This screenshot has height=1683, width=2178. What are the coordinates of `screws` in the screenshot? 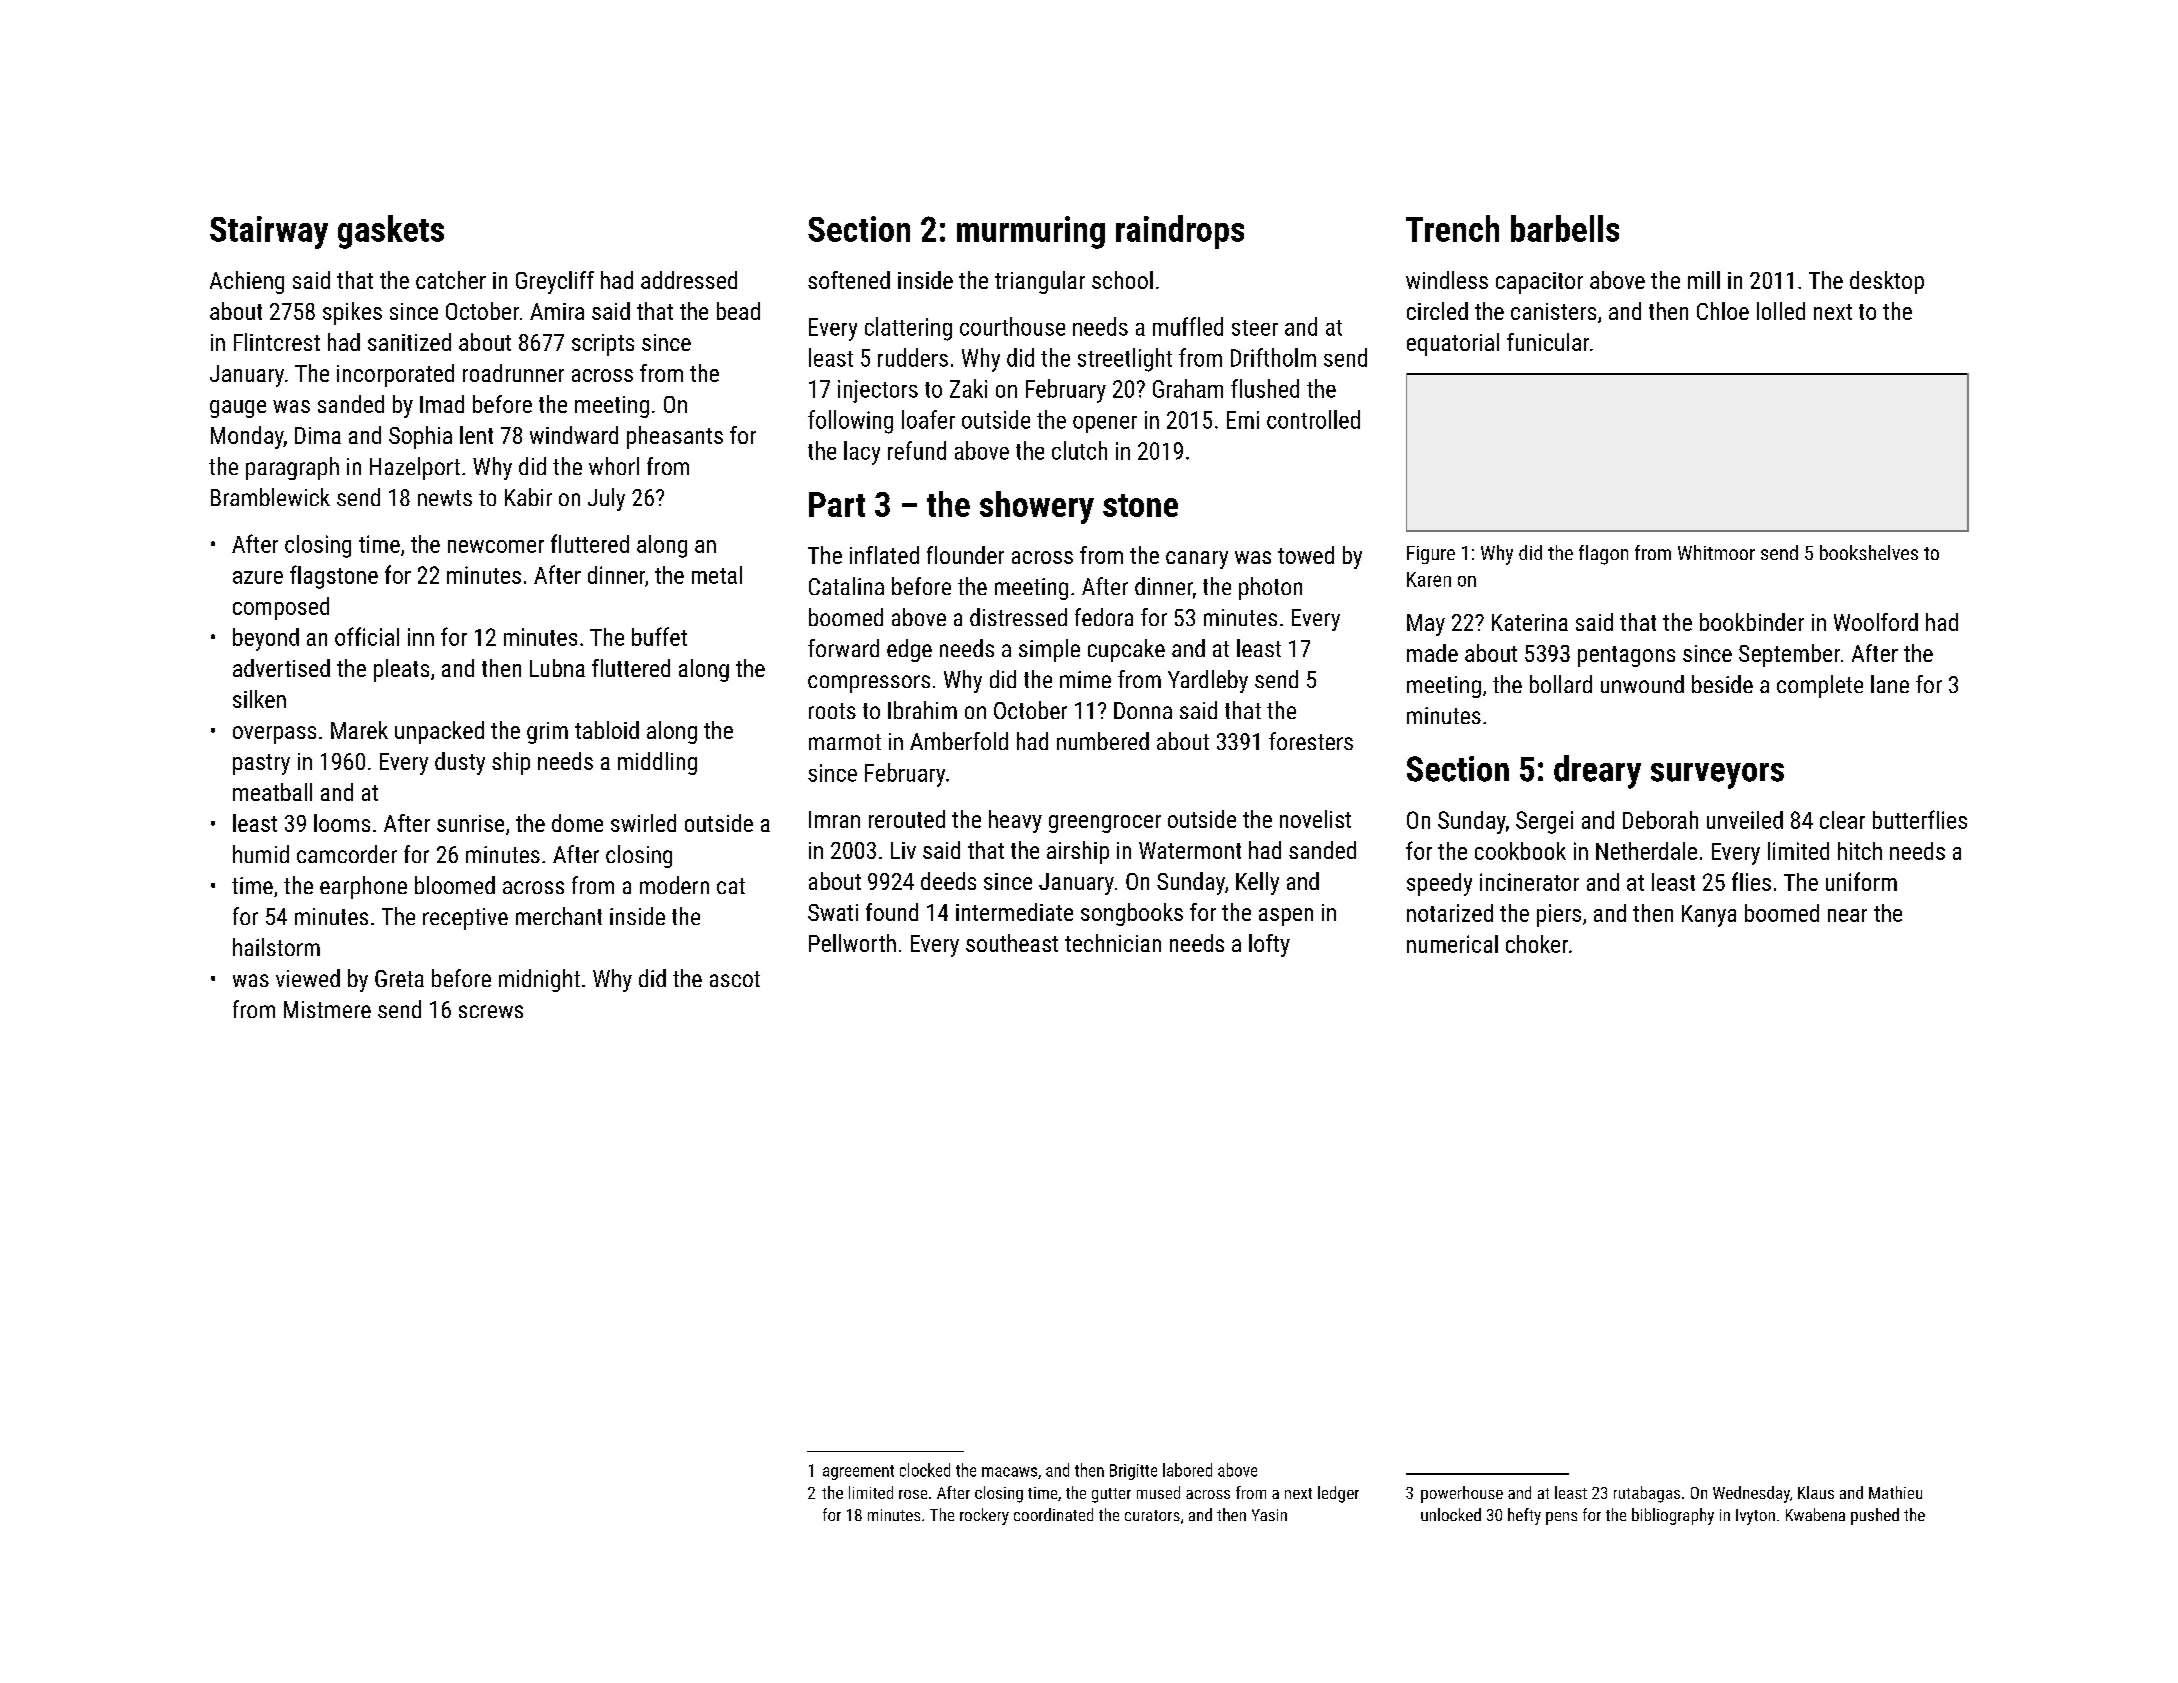 It's located at (491, 1011).
